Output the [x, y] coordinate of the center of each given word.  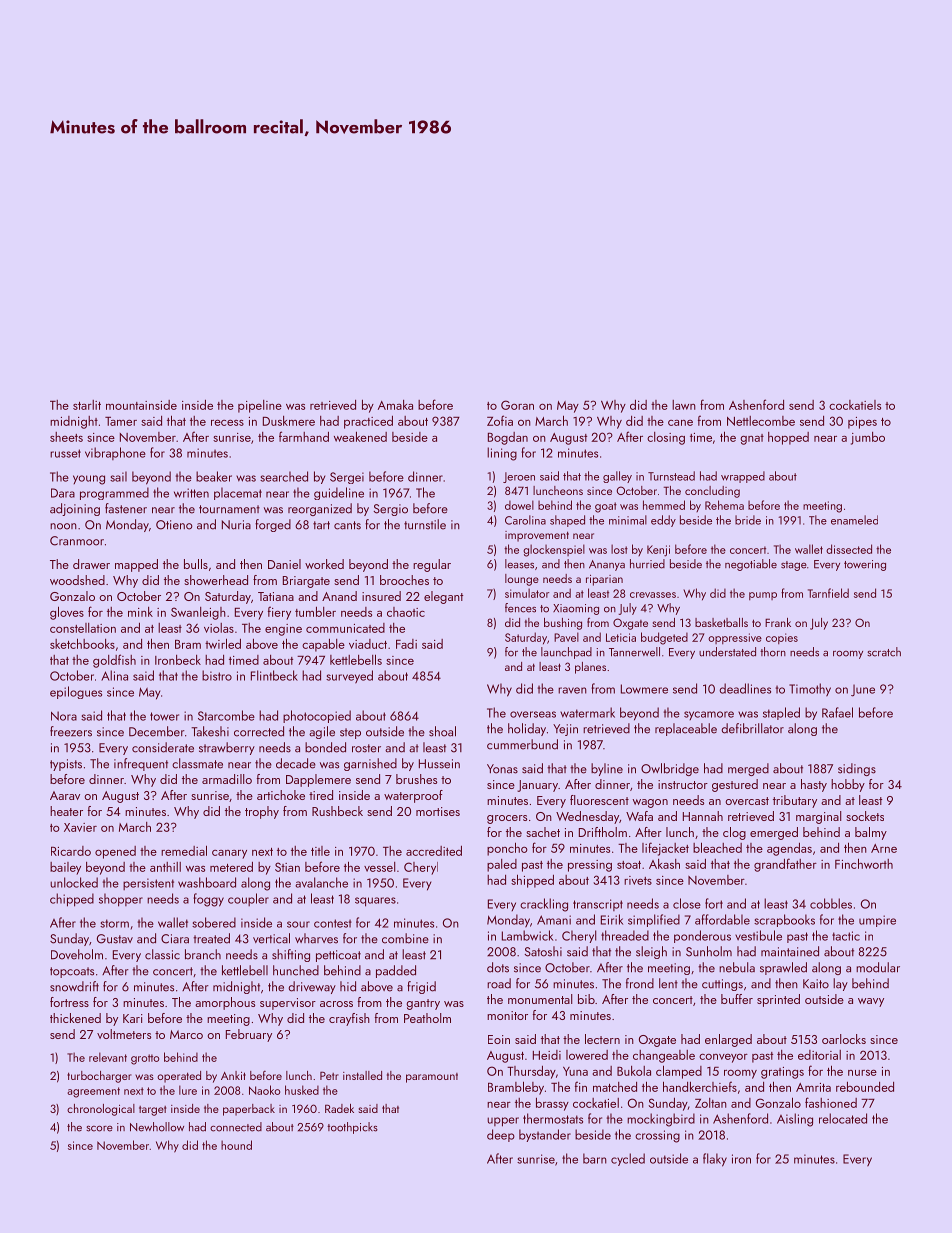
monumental [540, 999]
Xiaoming [576, 609]
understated [727, 652]
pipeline [260, 406]
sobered [214, 922]
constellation [83, 628]
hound [236, 1145]
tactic [846, 936]
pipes [862, 423]
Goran [517, 405]
